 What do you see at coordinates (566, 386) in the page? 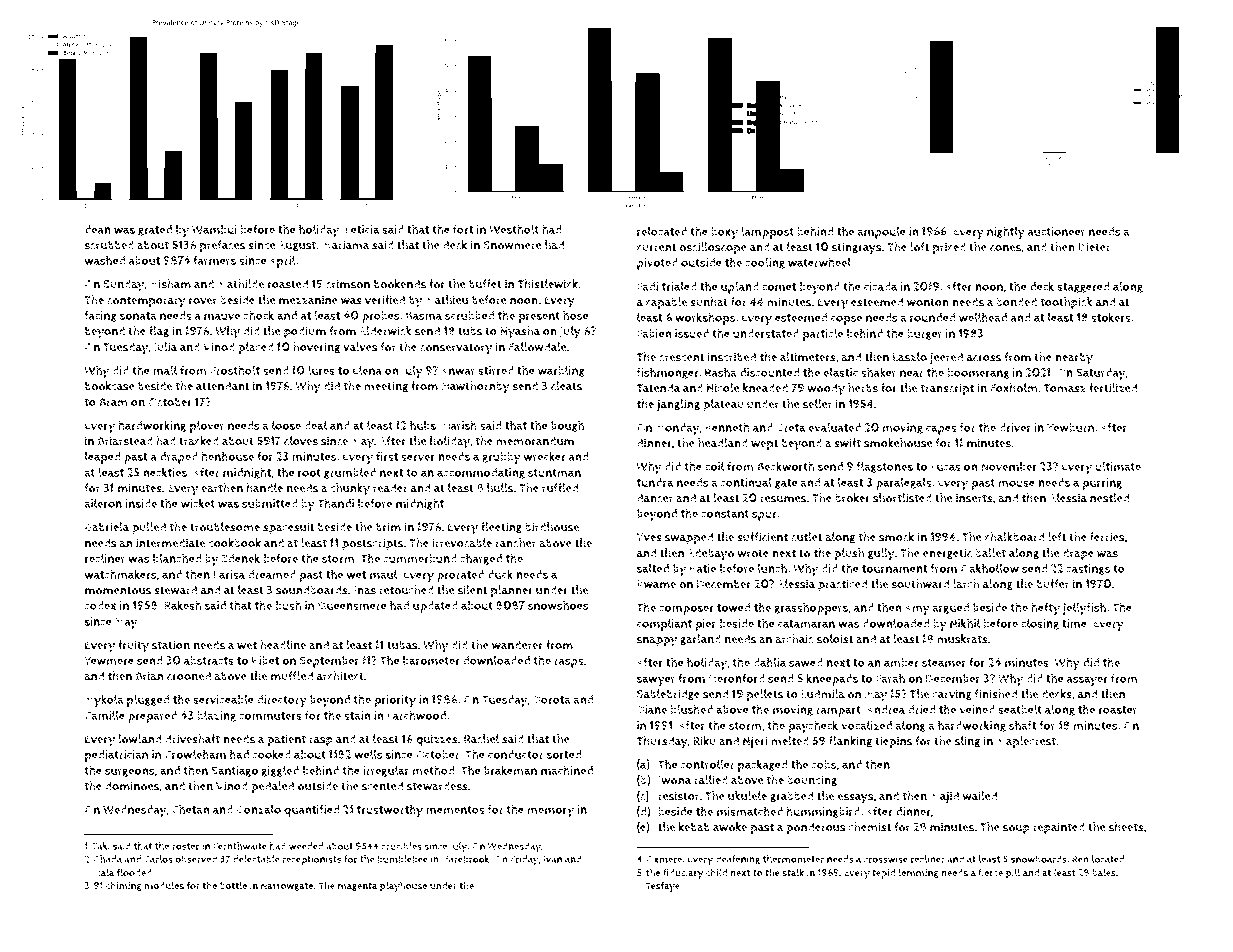
I see `cleats` at bounding box center [566, 386].
